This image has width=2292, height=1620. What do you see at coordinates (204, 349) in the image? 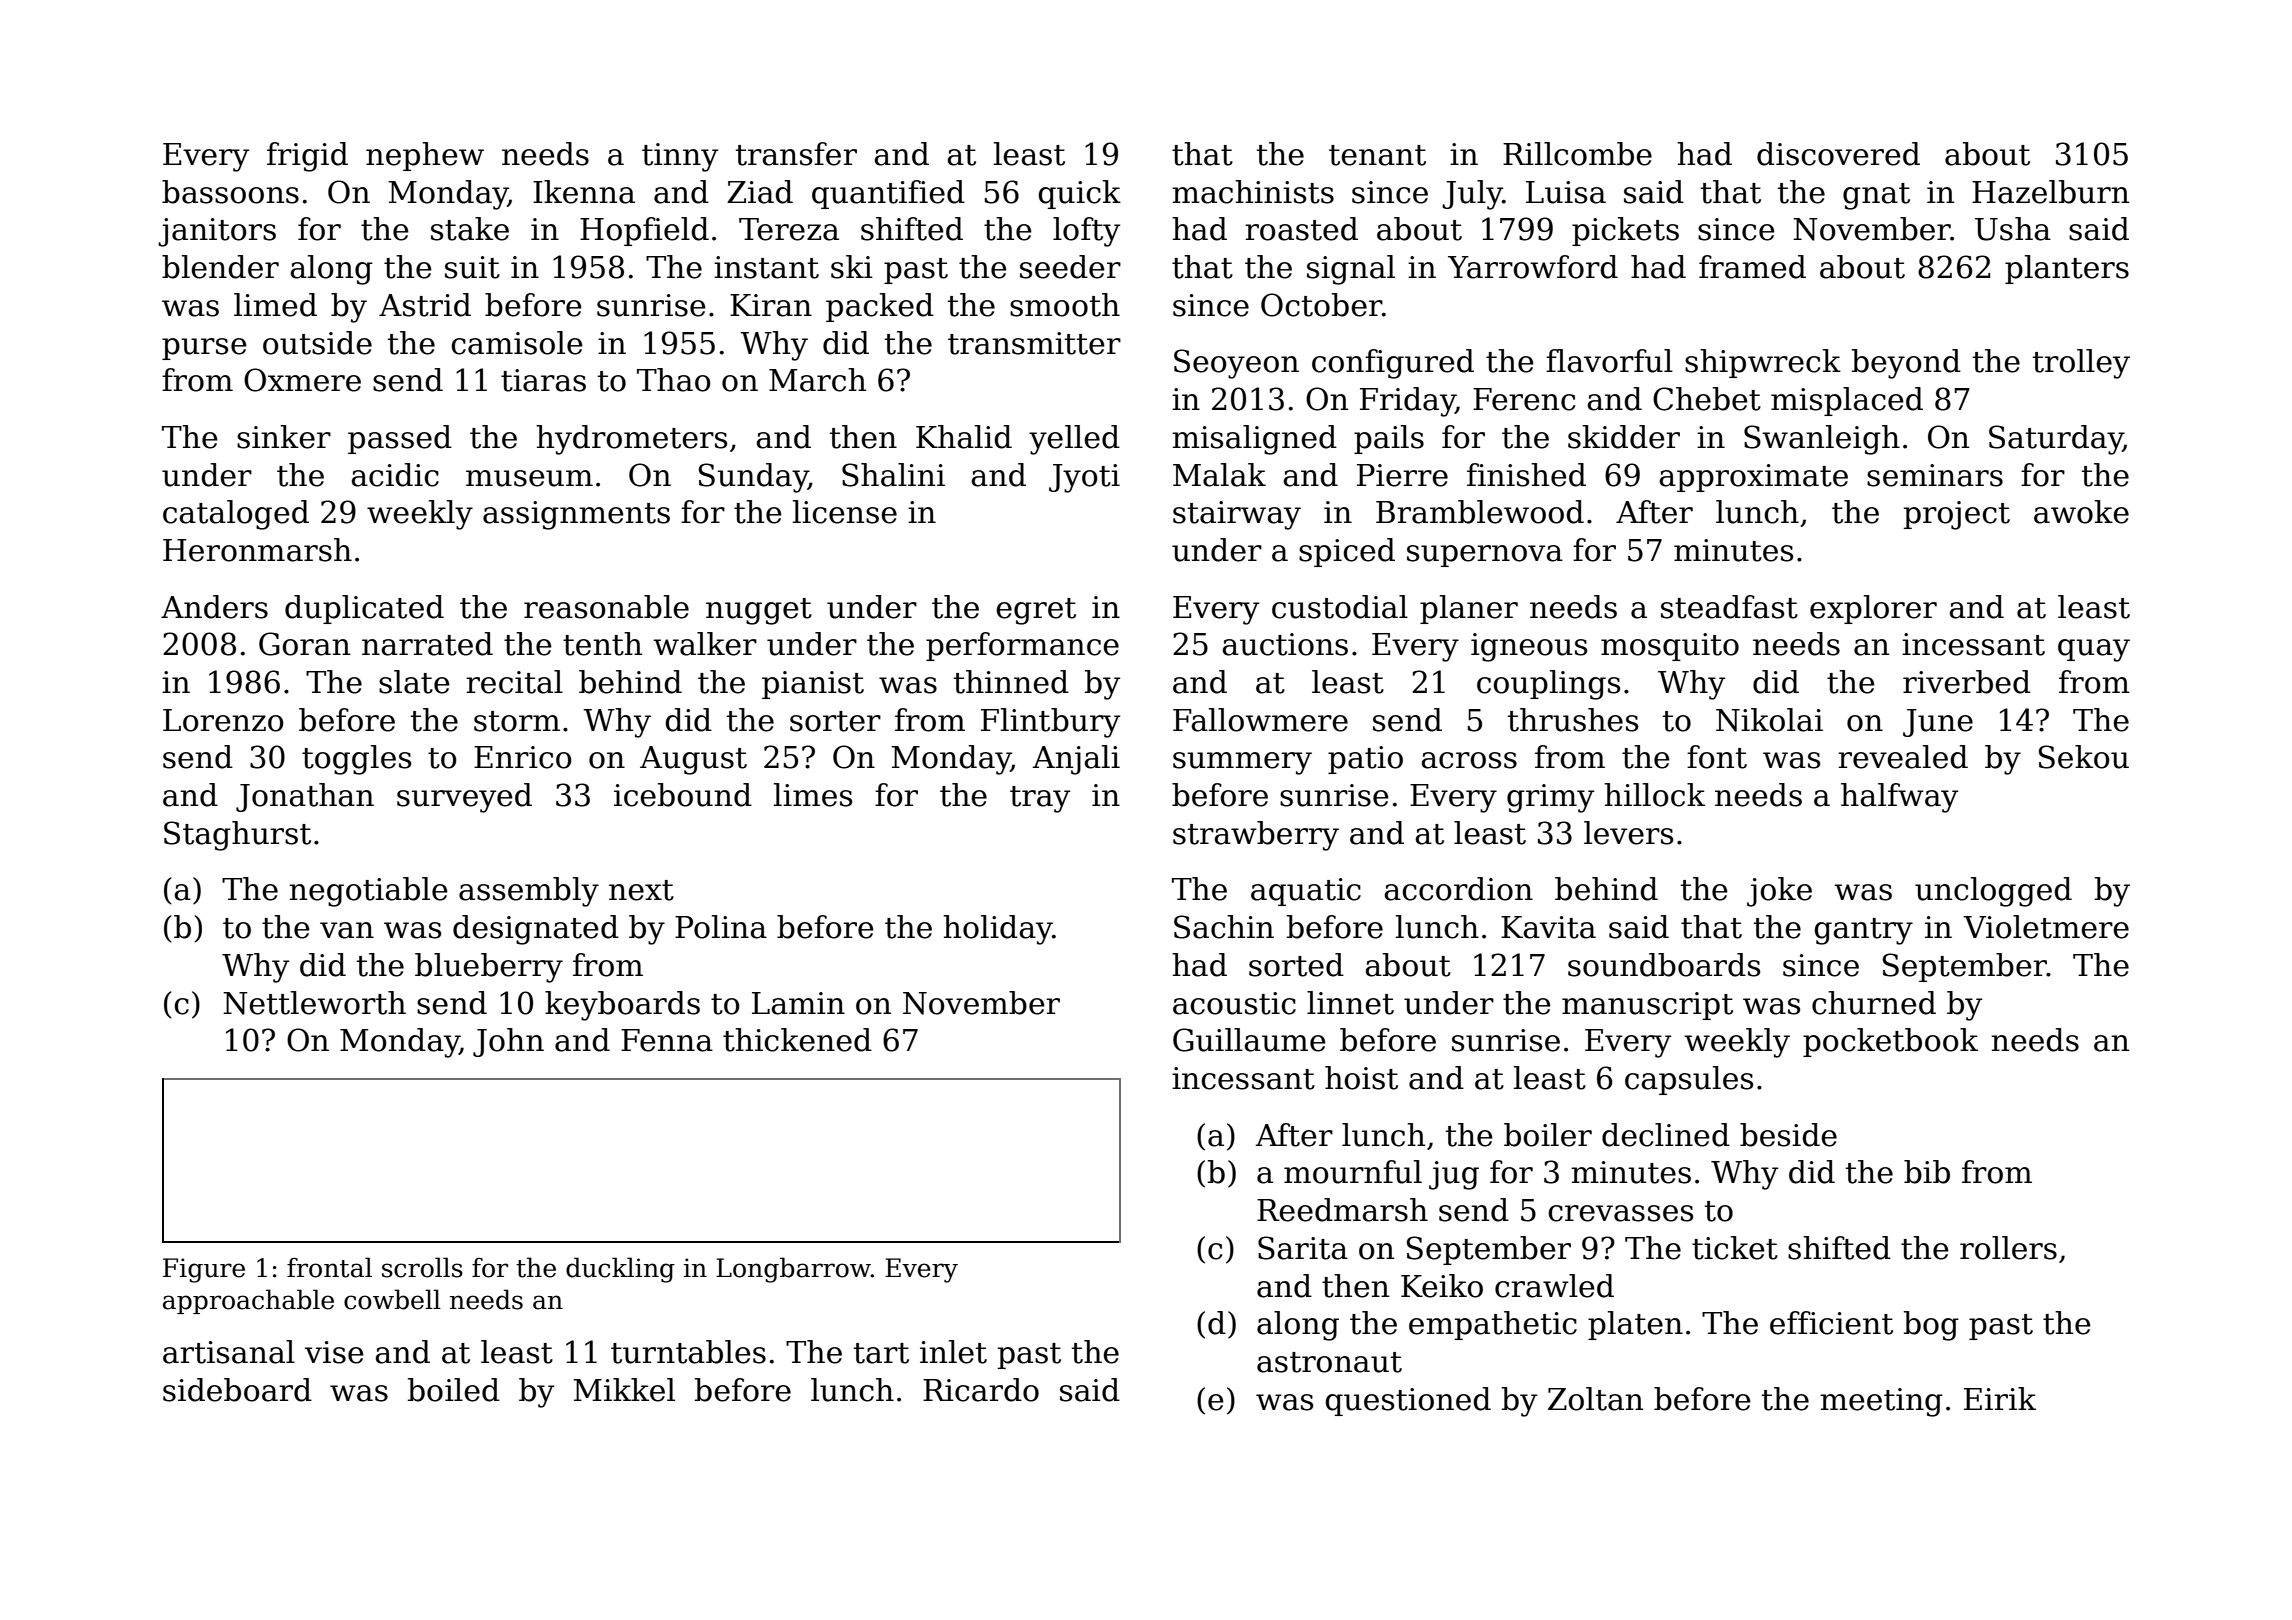
I see `purse` at bounding box center [204, 349].
